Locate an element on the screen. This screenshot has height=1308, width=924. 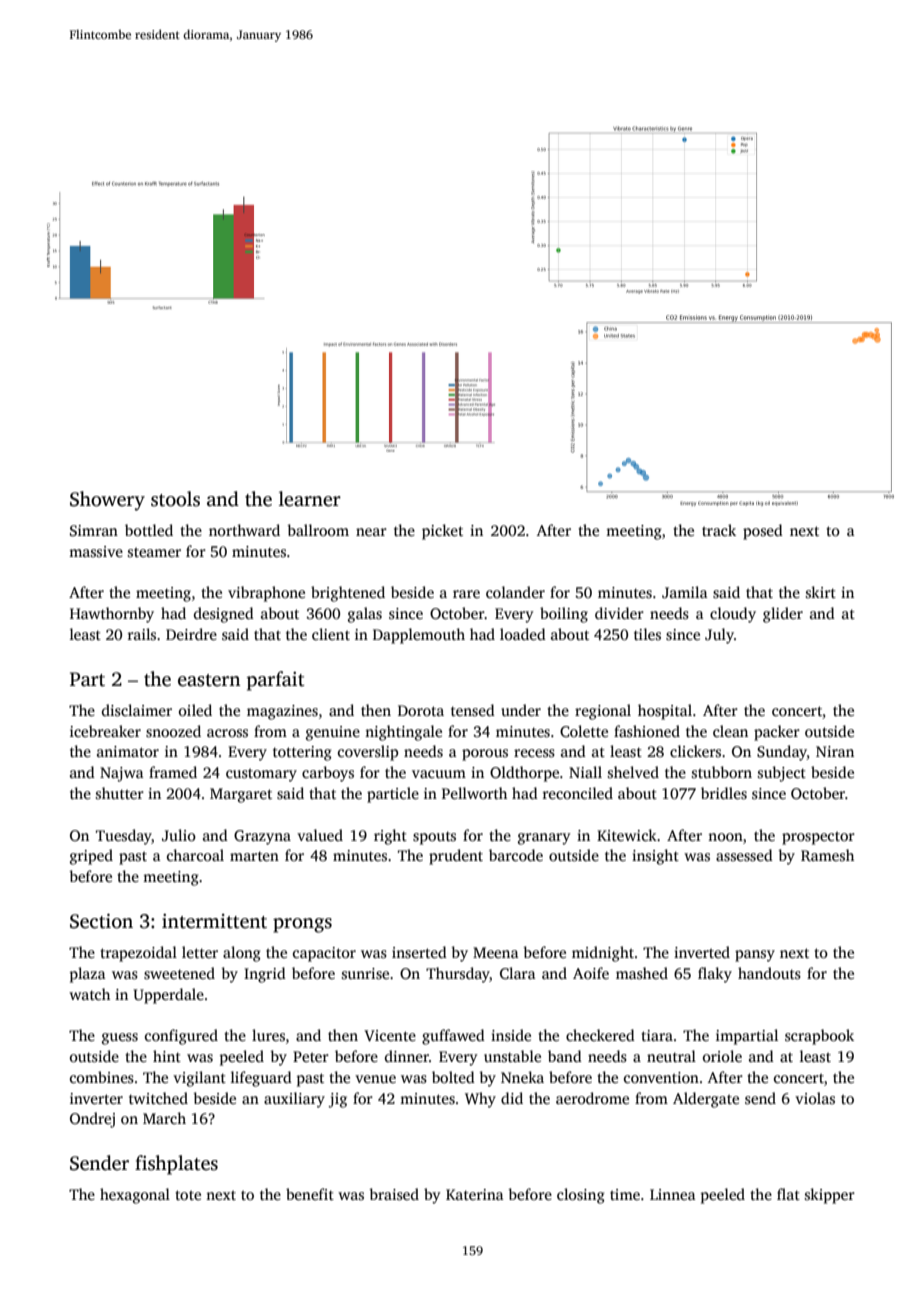
near is located at coordinates (371, 532).
